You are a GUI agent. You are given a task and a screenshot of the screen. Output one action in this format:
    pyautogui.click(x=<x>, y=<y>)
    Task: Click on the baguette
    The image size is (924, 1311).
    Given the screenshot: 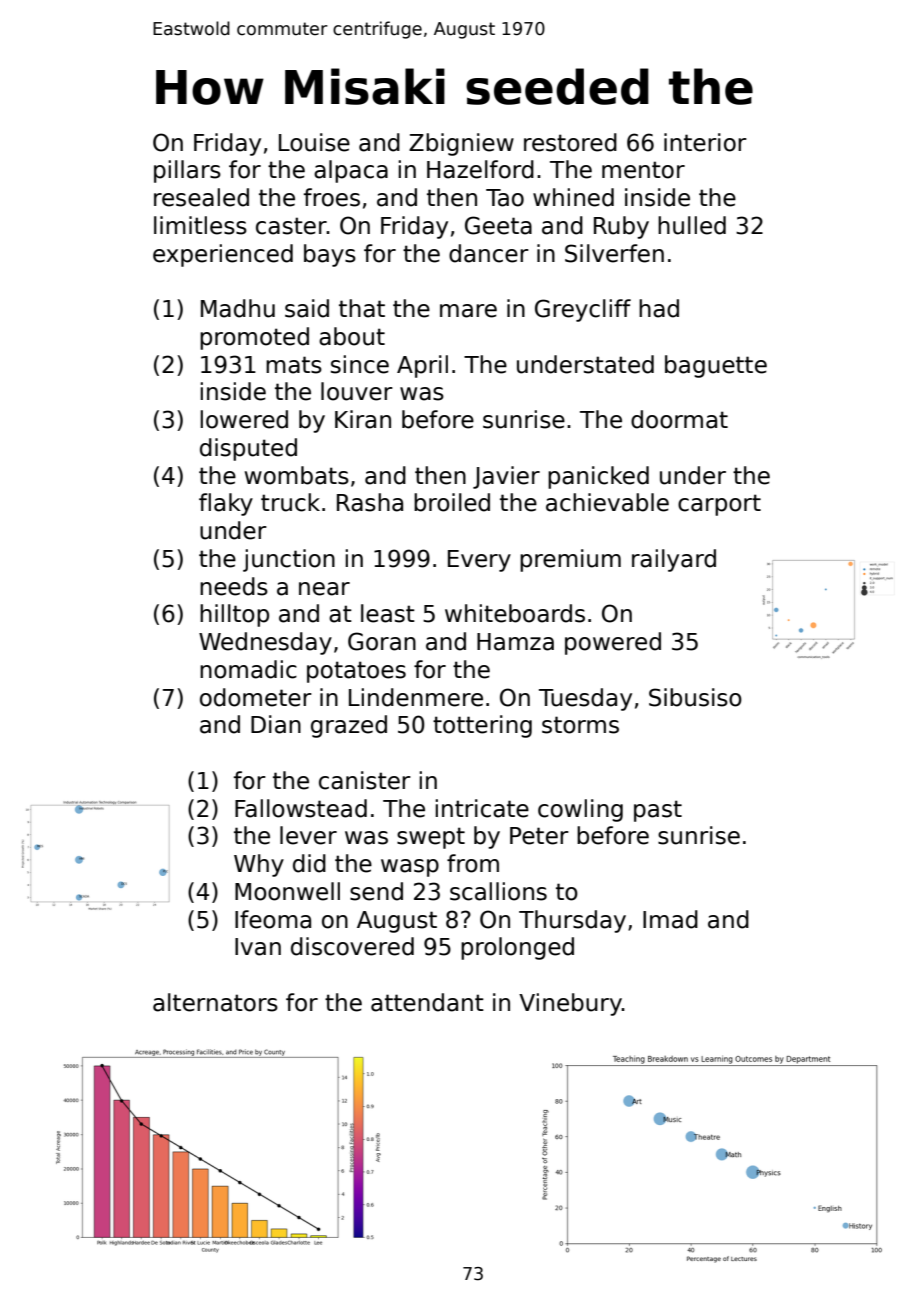 What is the action you would take?
    pyautogui.click(x=716, y=366)
